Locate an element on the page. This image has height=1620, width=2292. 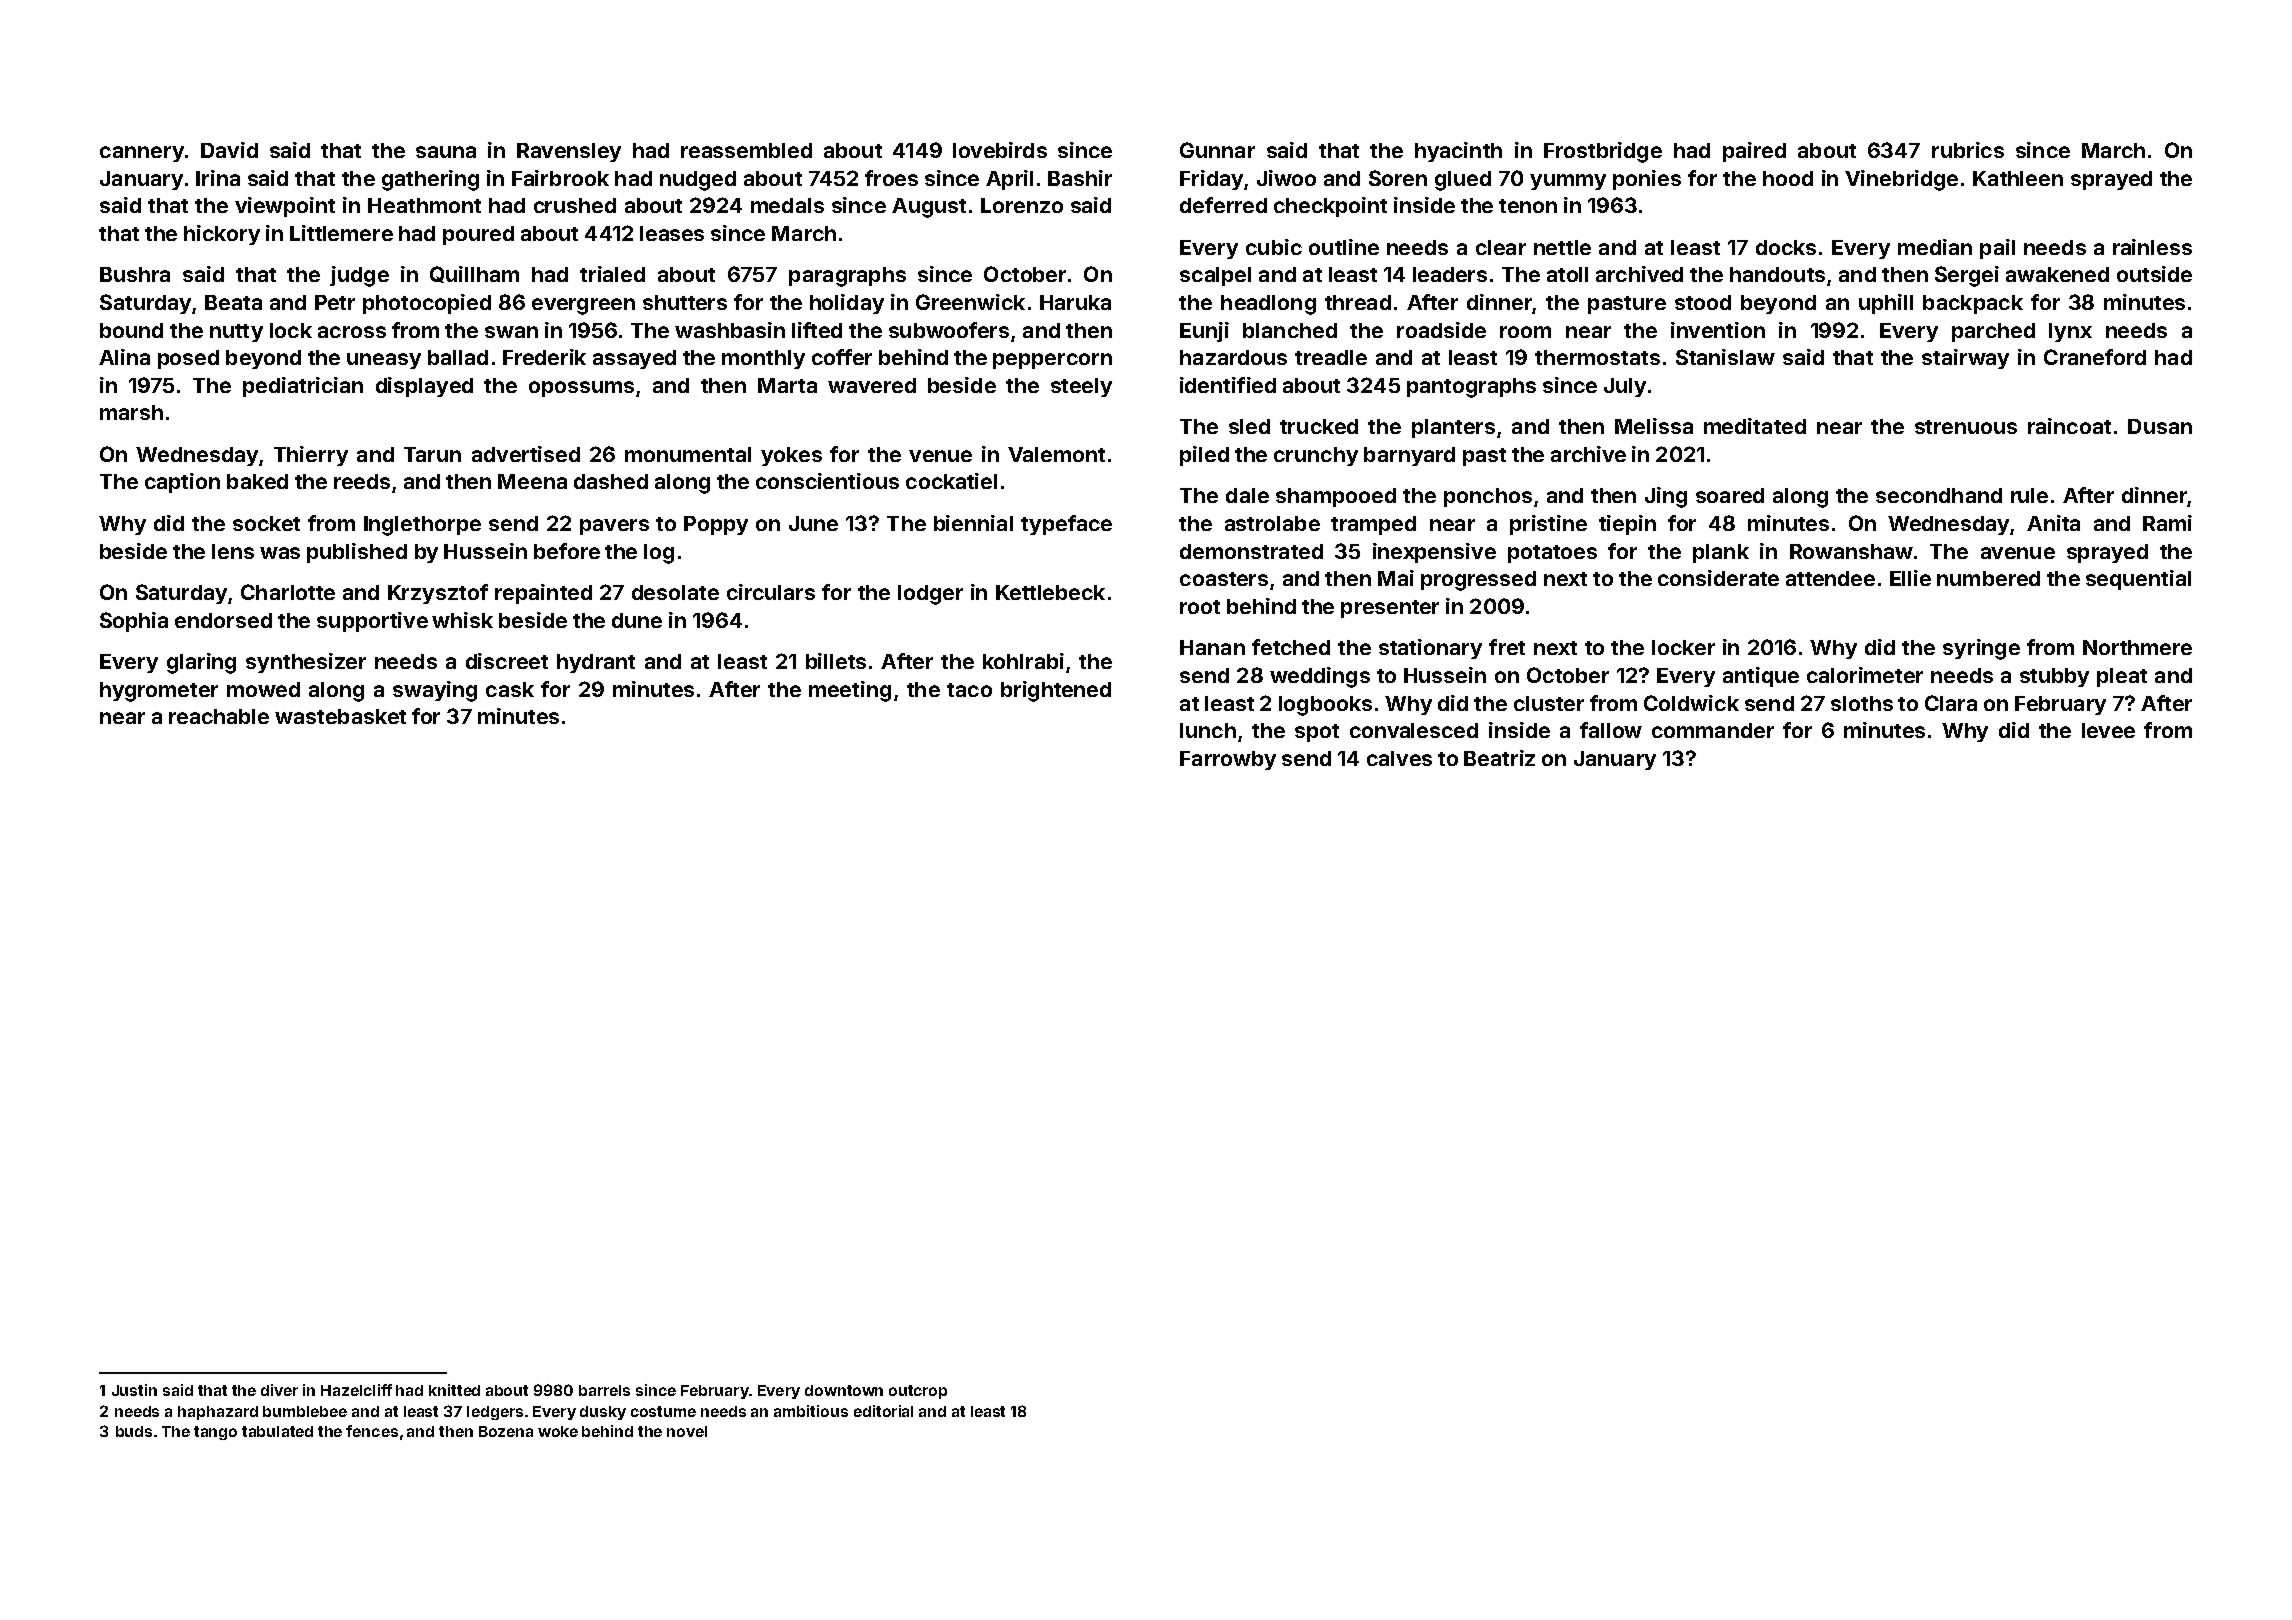
levee is located at coordinates (2108, 730).
